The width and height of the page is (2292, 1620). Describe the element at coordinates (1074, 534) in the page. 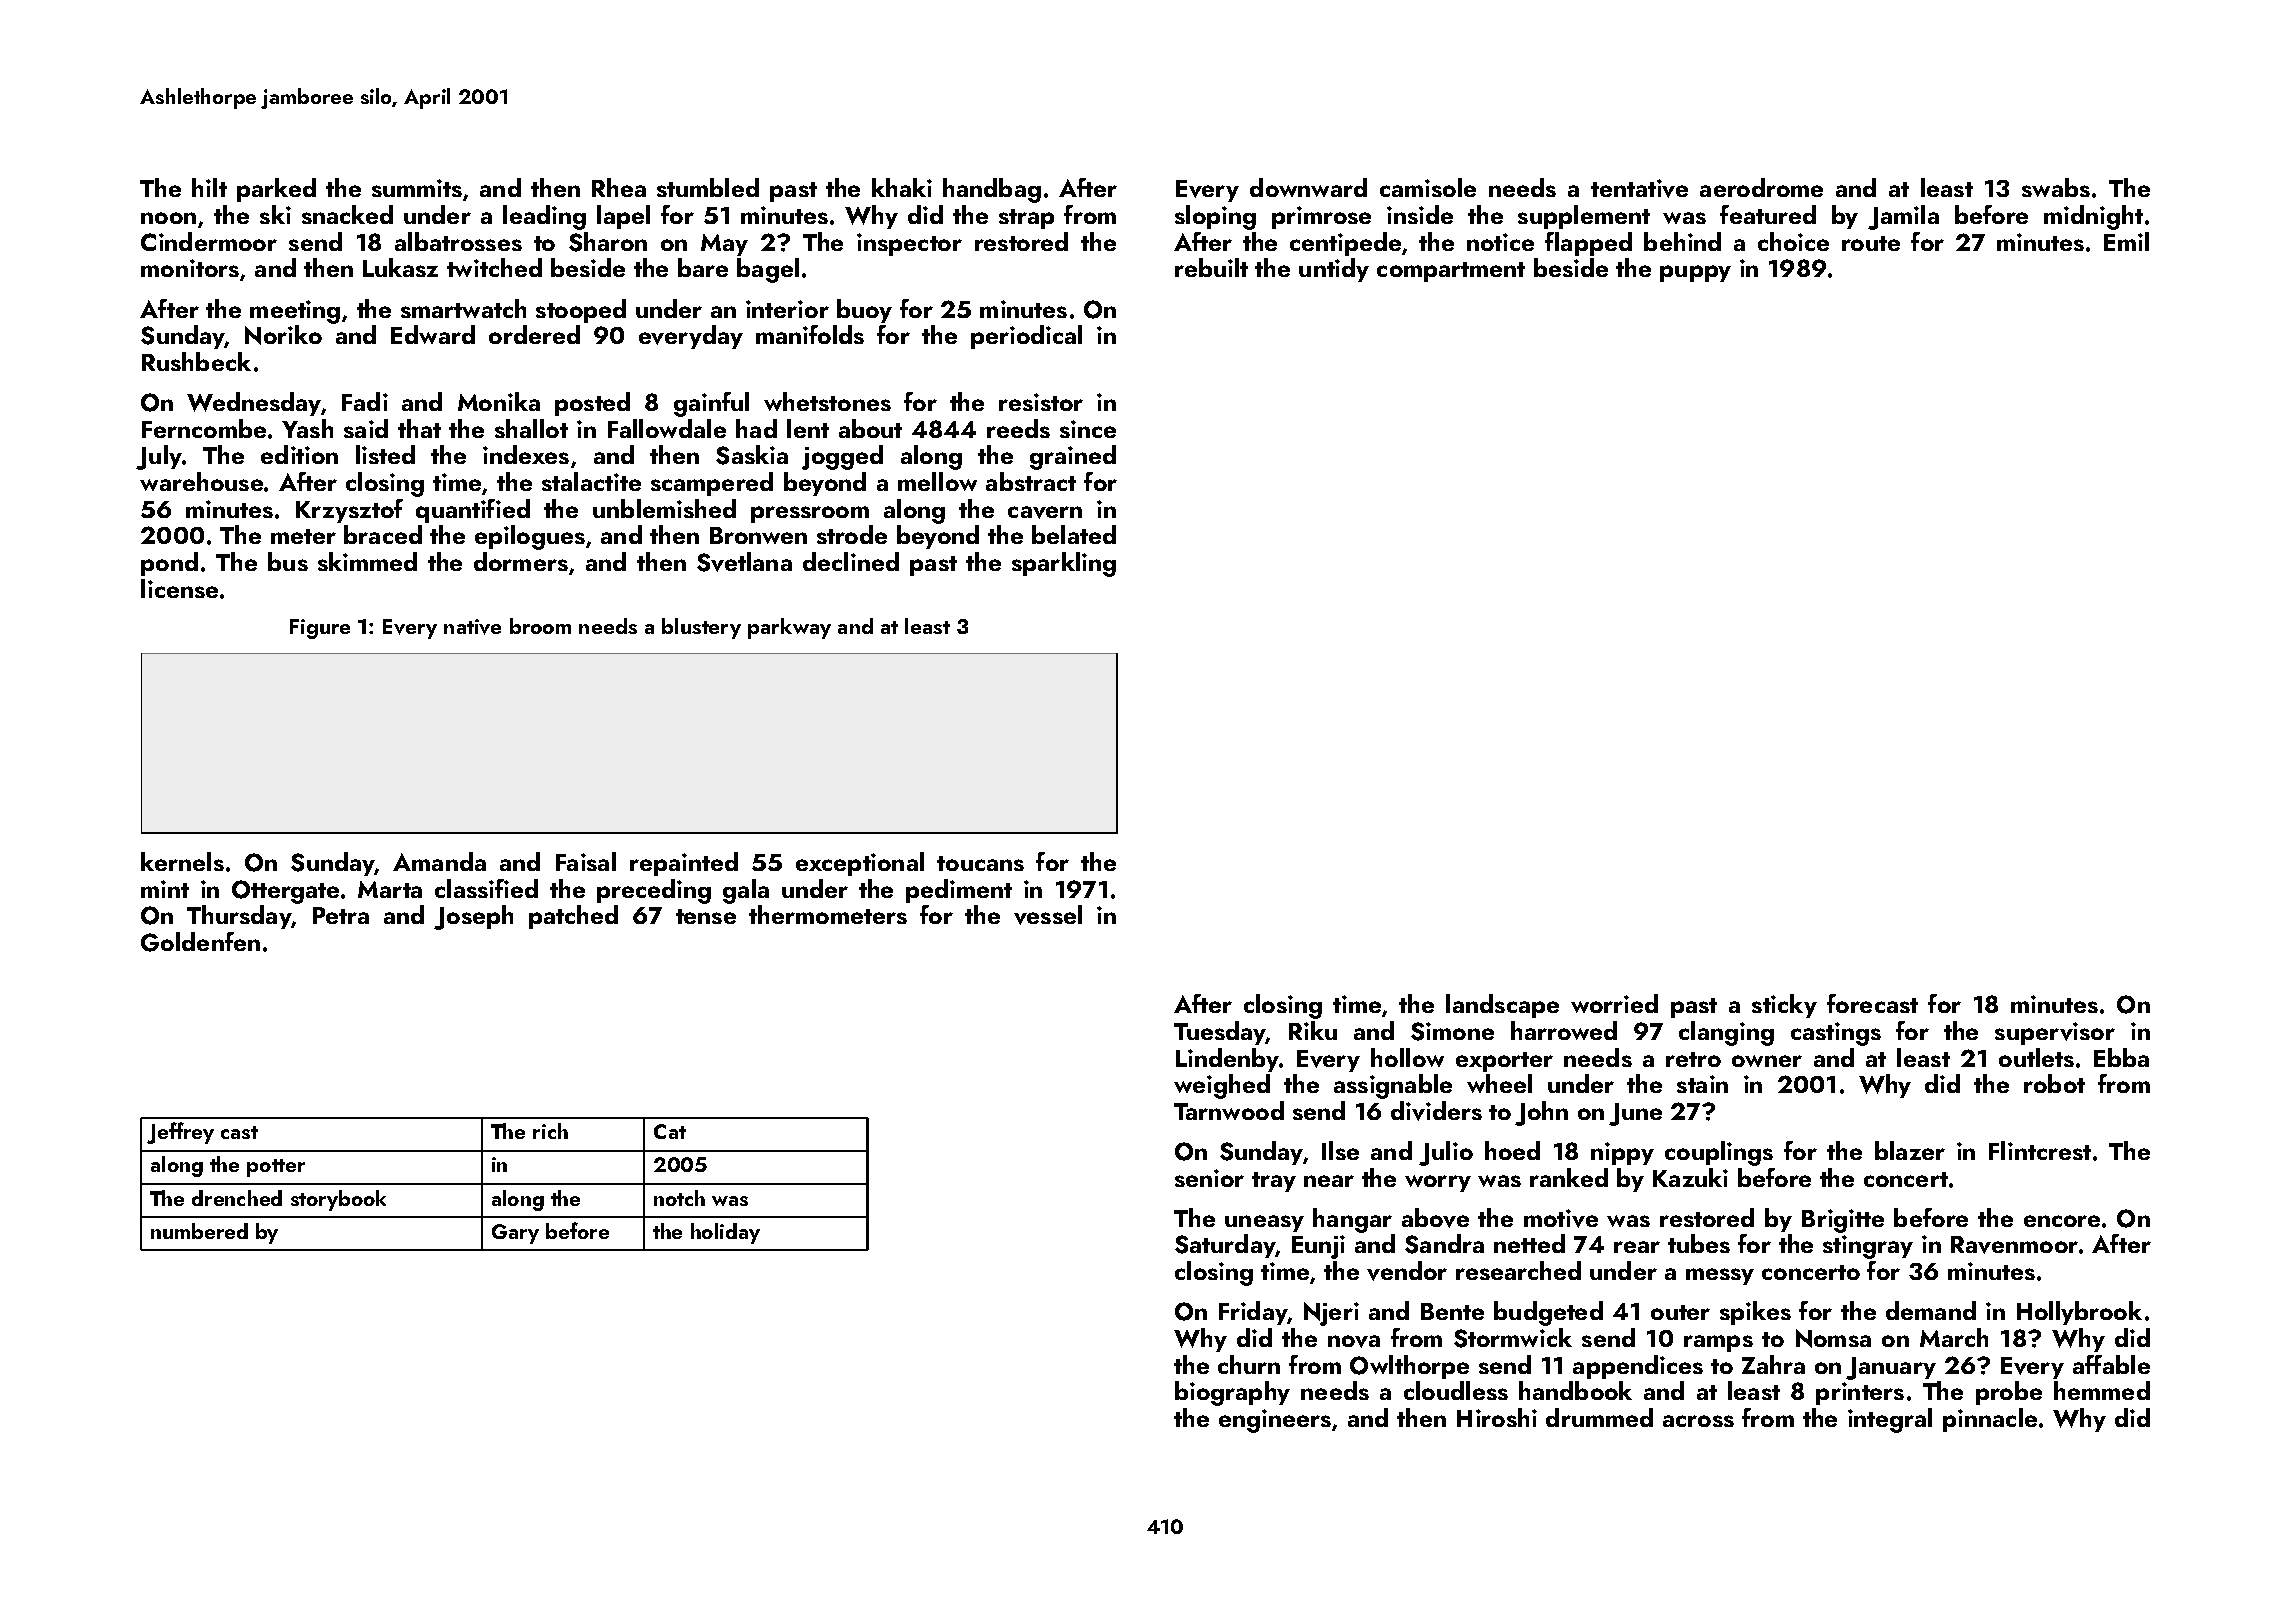

I see `belated` at that location.
